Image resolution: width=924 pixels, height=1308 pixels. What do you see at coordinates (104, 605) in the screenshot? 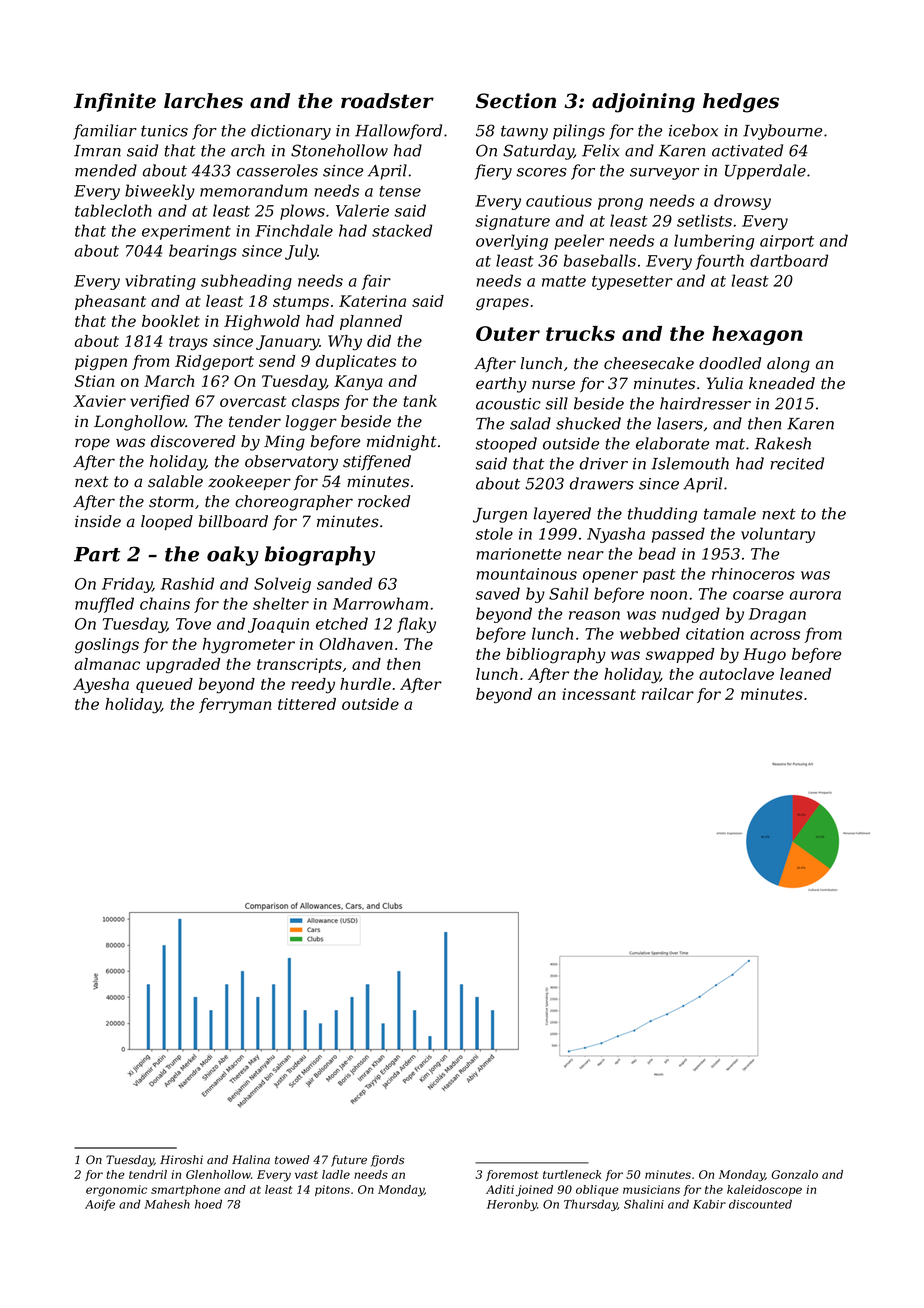
I see `muffled` at bounding box center [104, 605].
